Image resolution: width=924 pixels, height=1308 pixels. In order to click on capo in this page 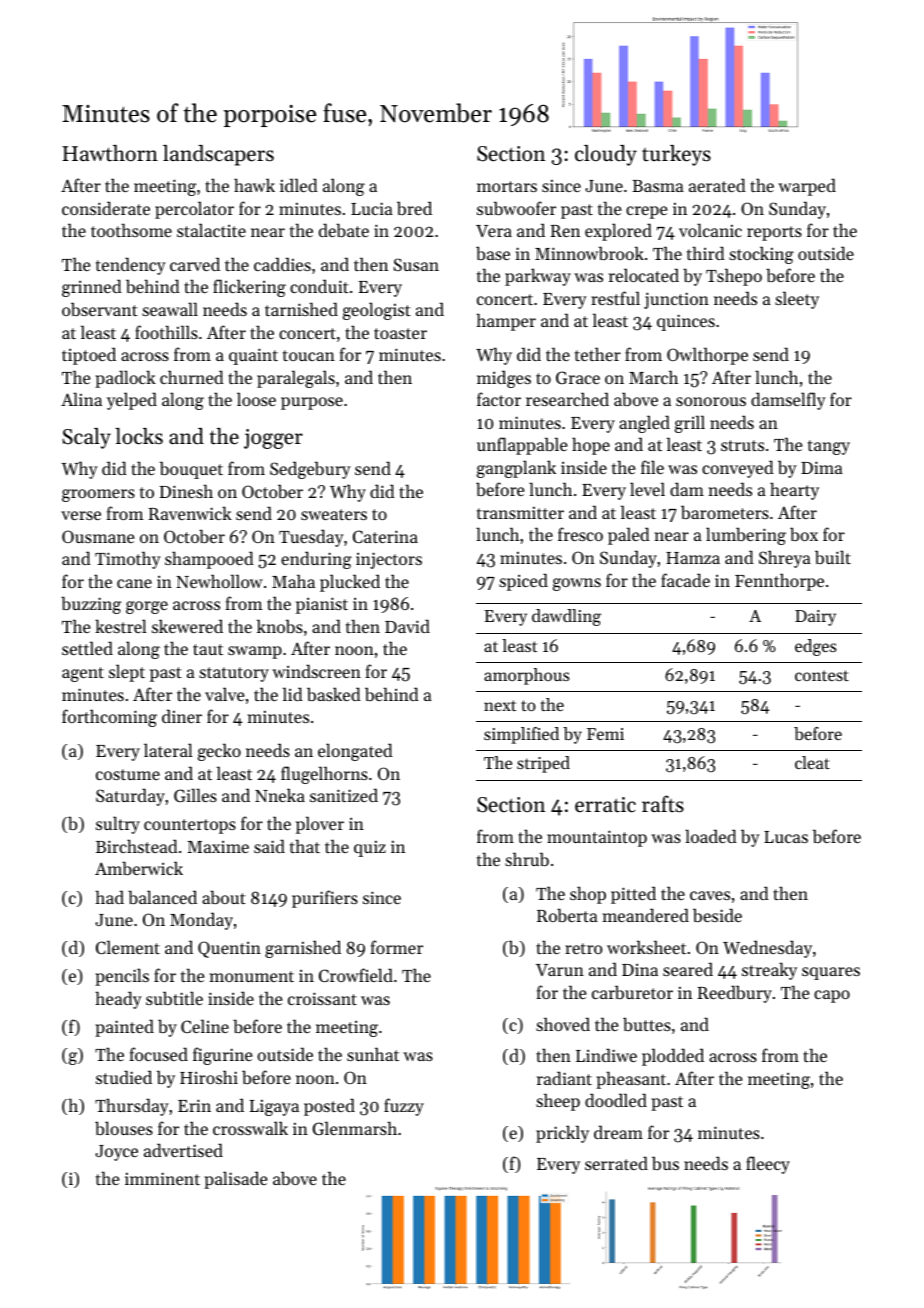, I will do `click(832, 996)`.
